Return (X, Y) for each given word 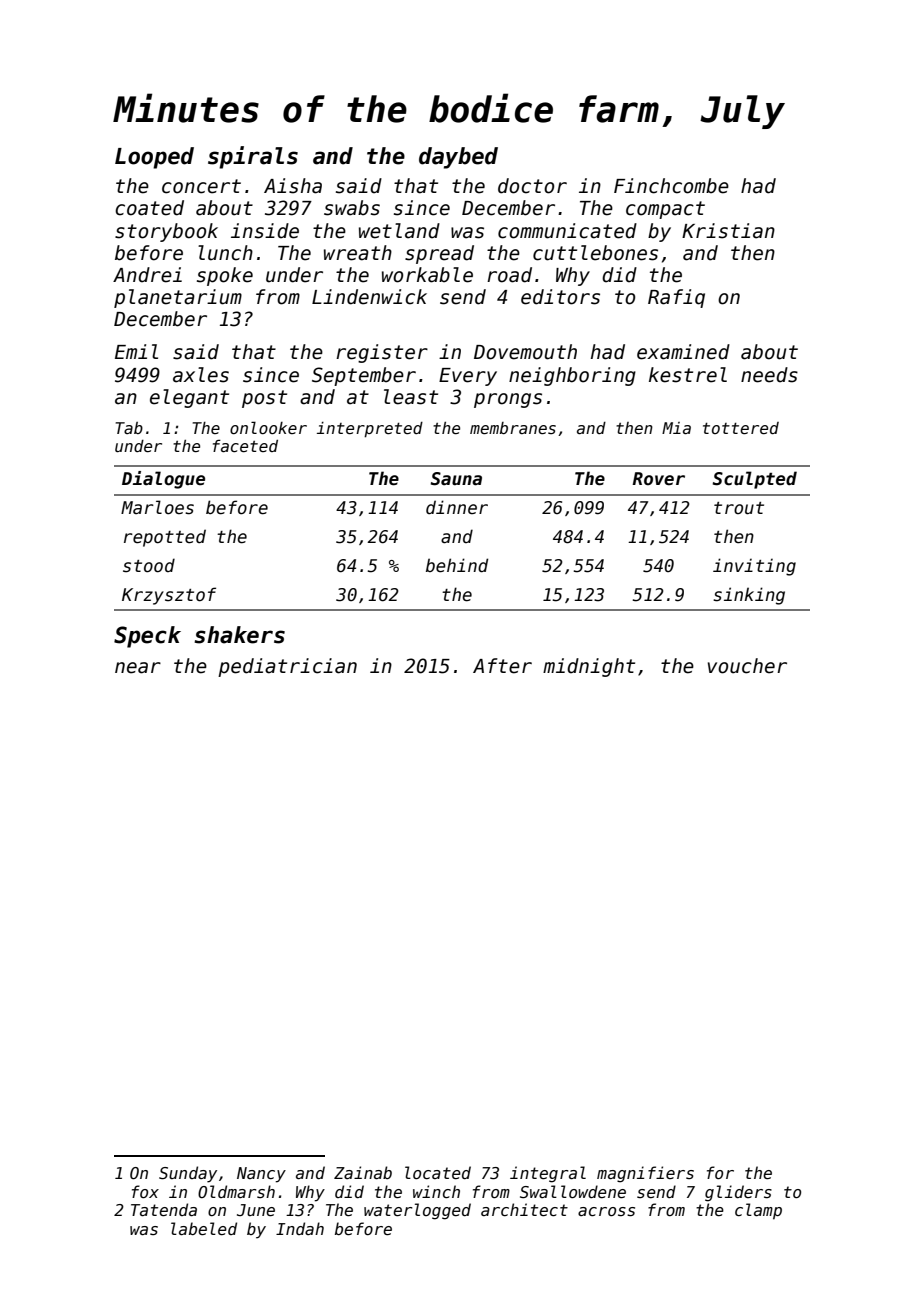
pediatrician (287, 667)
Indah (300, 1228)
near (138, 668)
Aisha (293, 186)
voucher (747, 666)
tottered (741, 428)
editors (560, 297)
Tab (129, 428)
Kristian (728, 231)
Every (468, 377)
